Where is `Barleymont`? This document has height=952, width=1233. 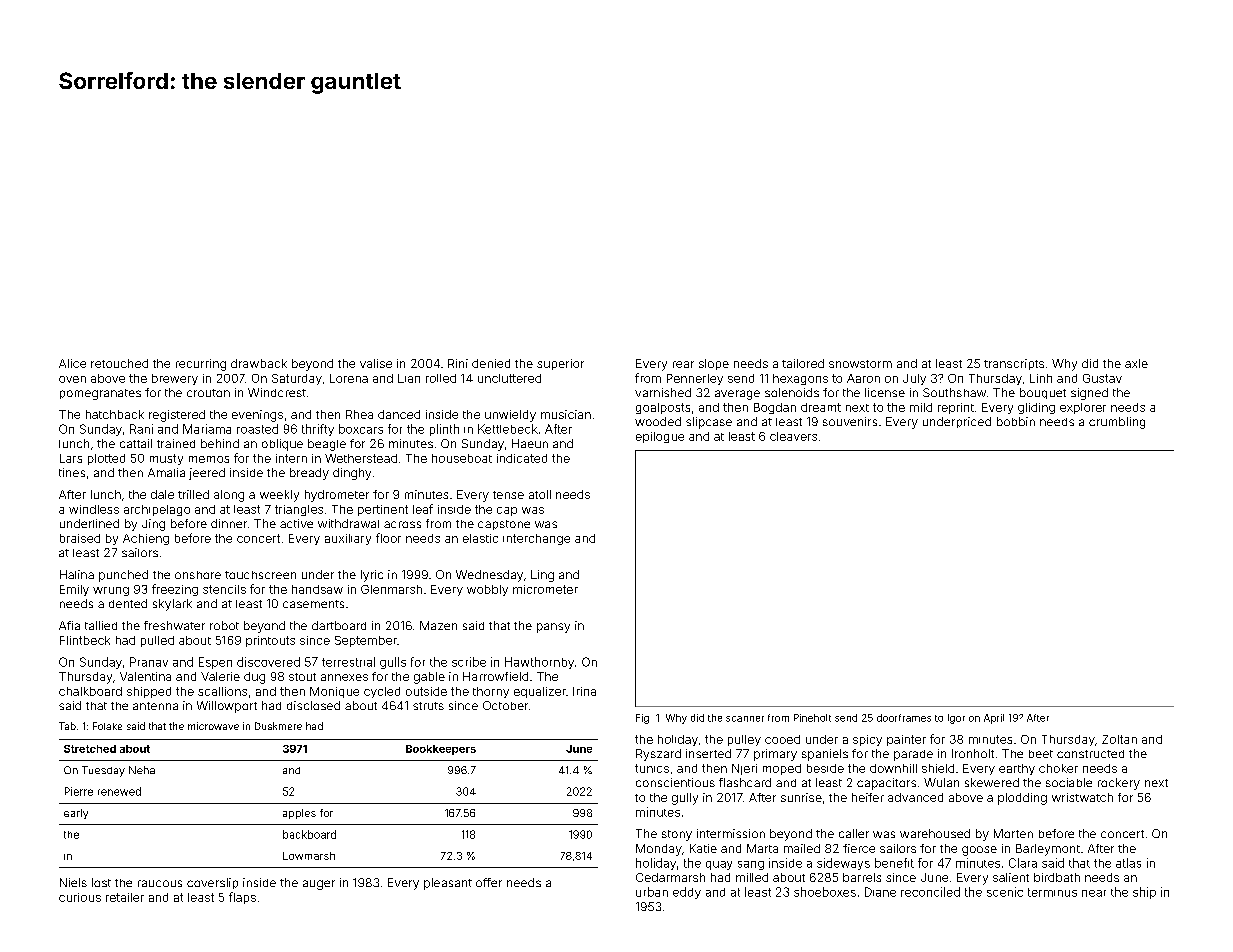
Barleymont is located at coordinates (1048, 850).
